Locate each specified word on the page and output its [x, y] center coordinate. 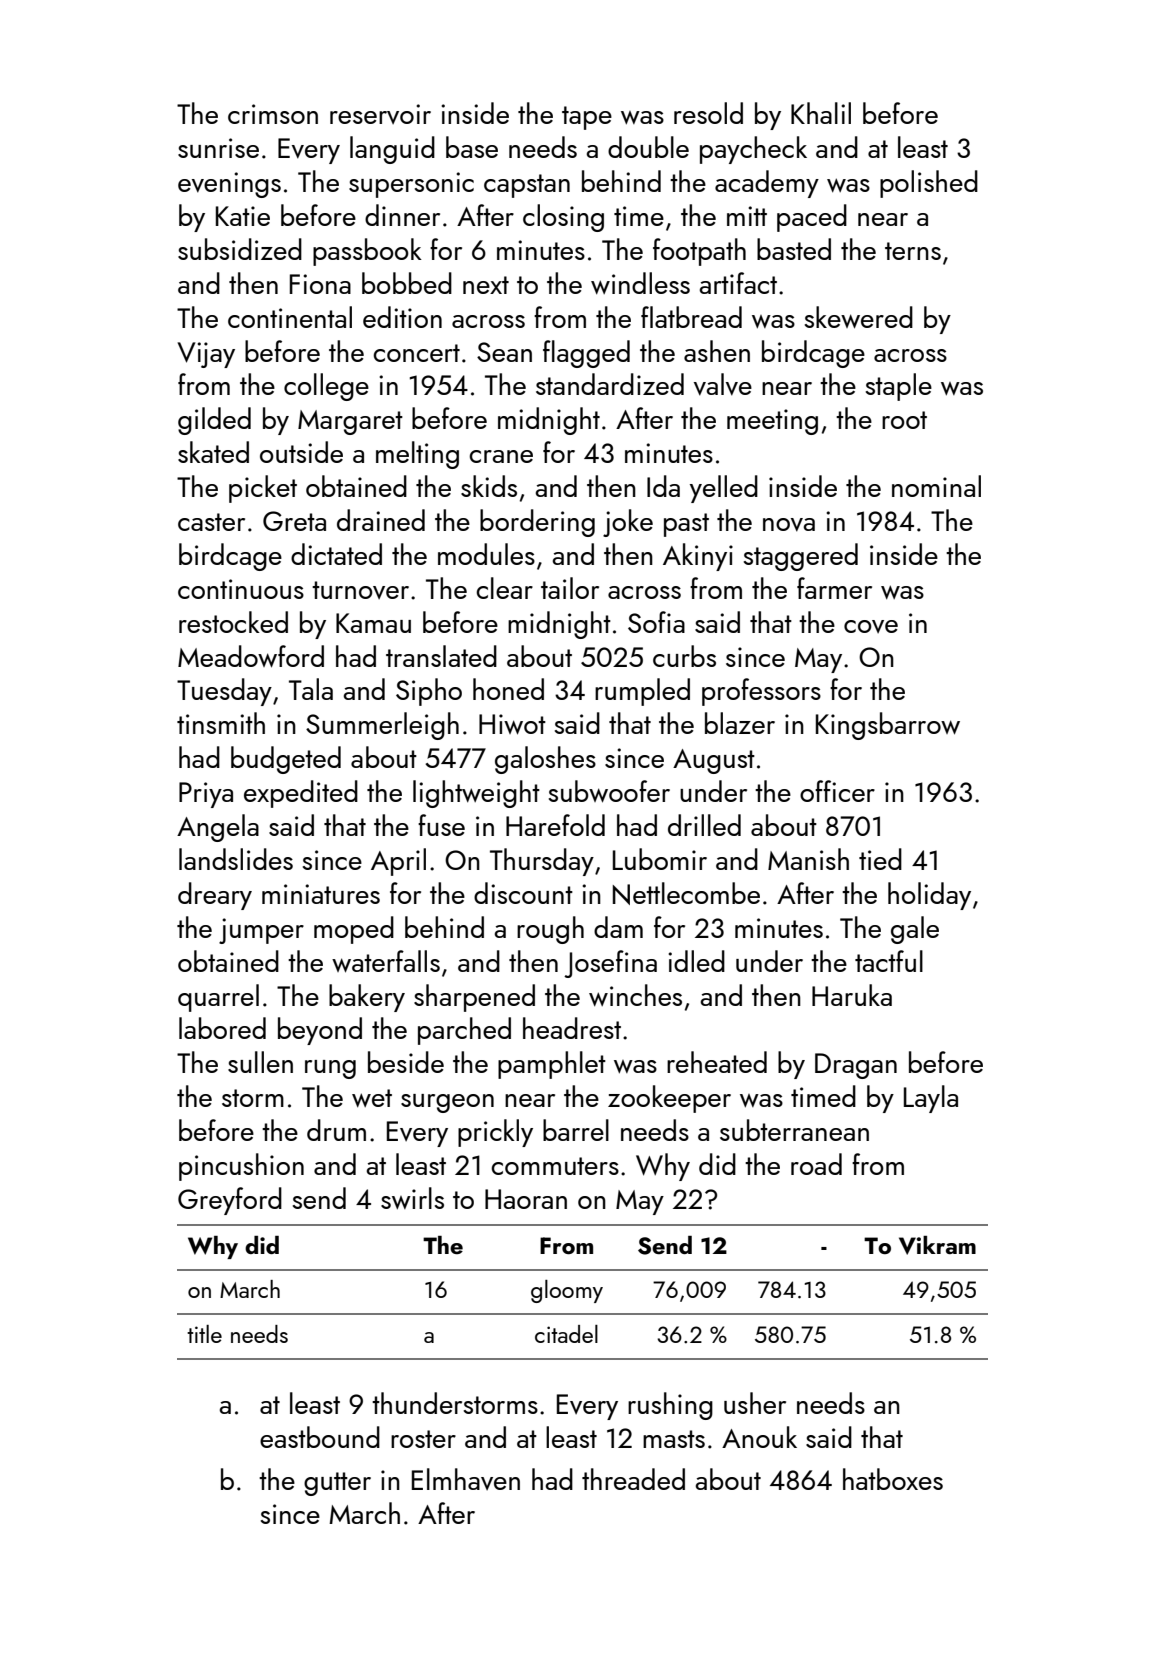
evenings [229, 185]
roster [423, 1439]
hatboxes [893, 1479]
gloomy [567, 1291]
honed [508, 689]
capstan [527, 186]
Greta [294, 521]
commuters [555, 1166]
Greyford [230, 1201]
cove [871, 626]
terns [913, 251]
